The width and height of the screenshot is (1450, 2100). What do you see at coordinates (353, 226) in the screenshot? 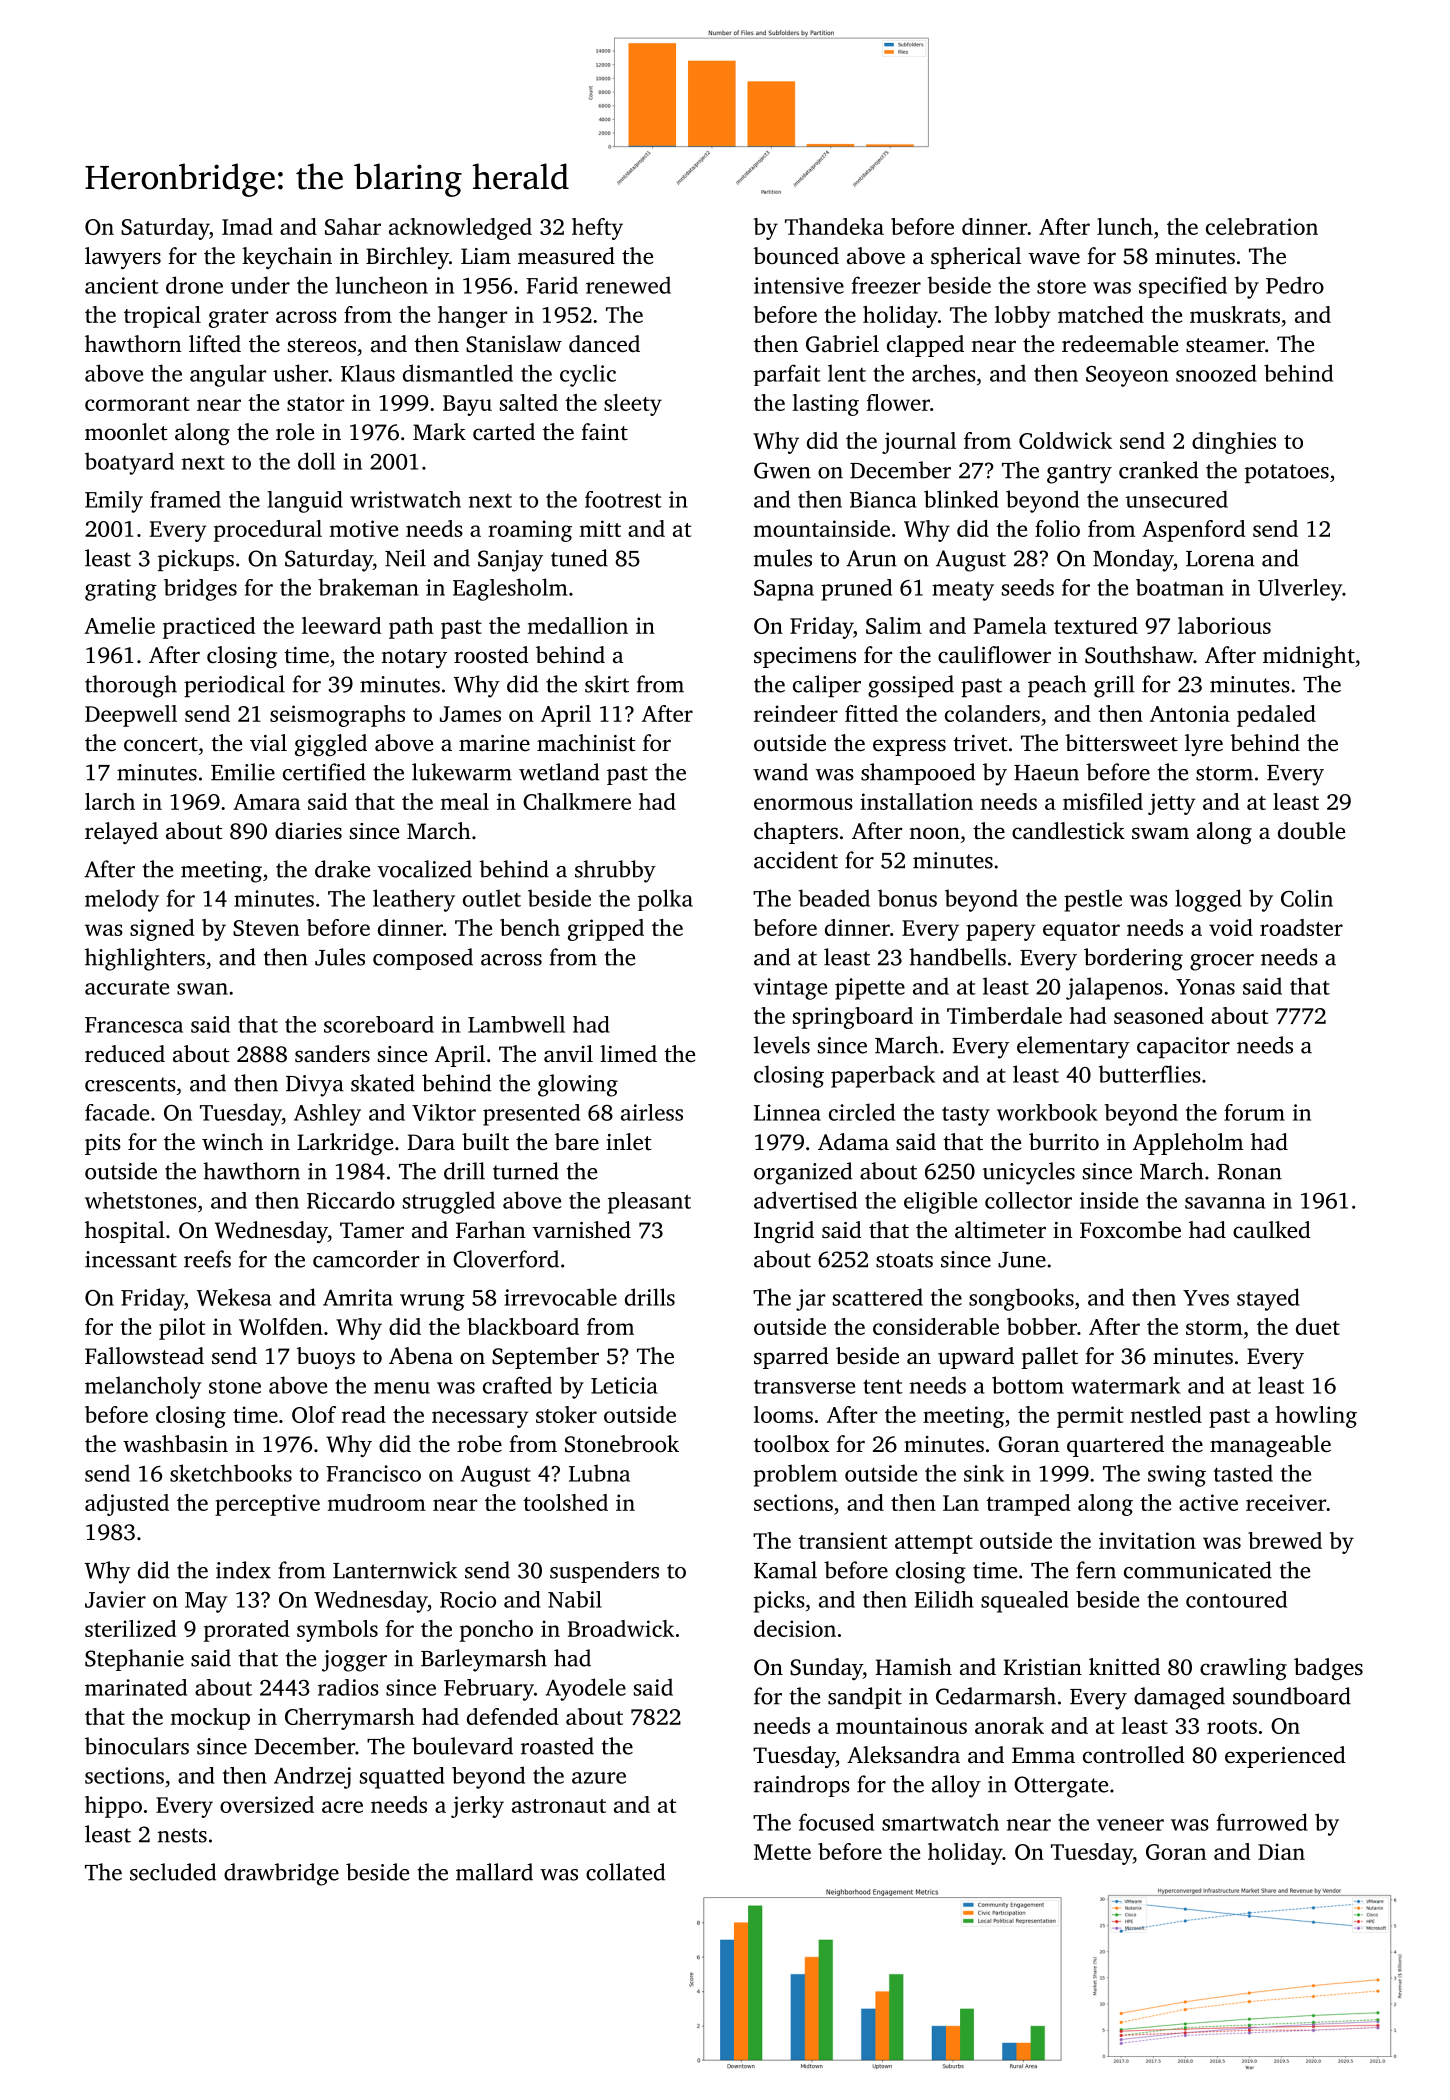
I see `Sahar` at bounding box center [353, 226].
